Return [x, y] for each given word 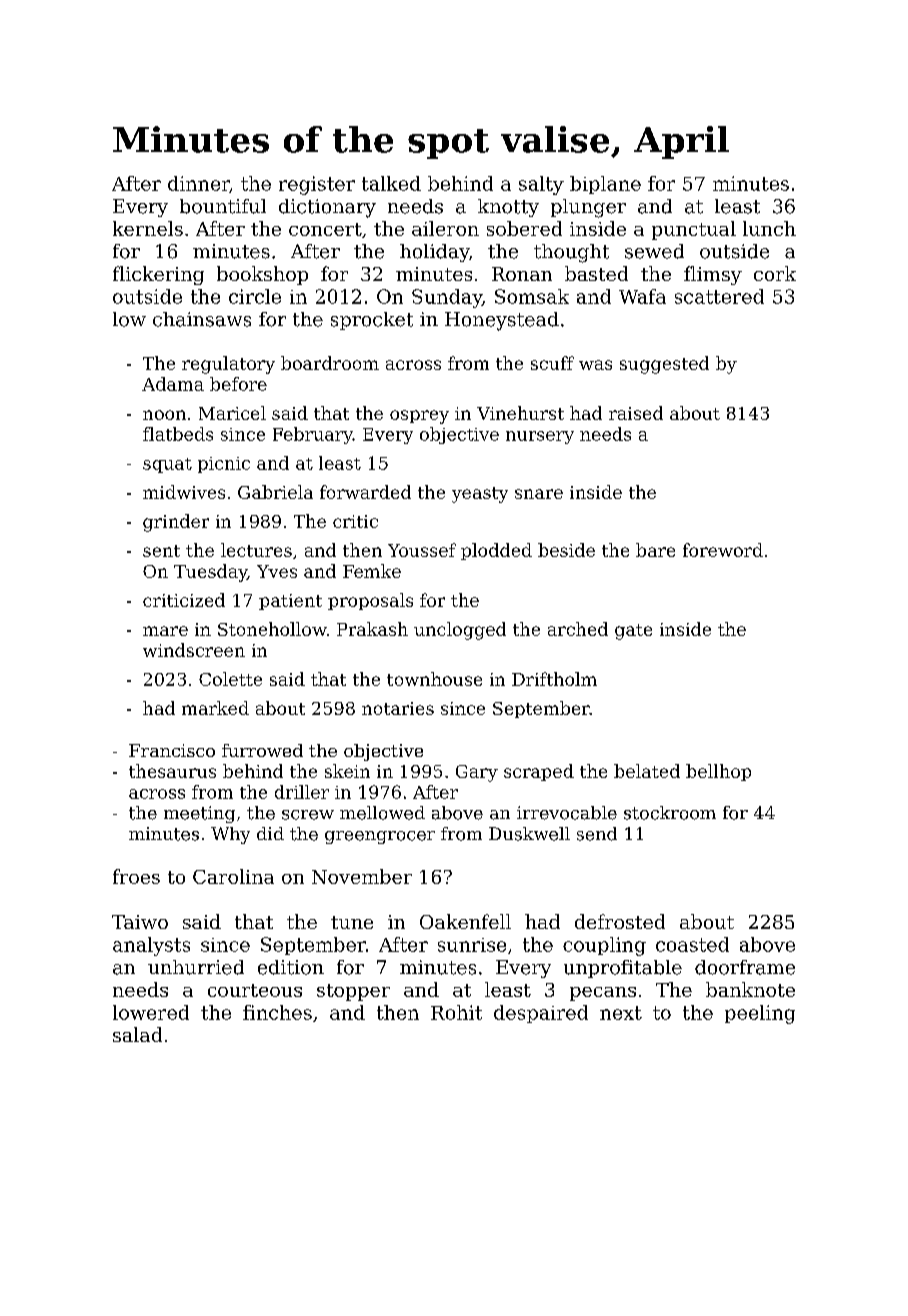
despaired [541, 1014]
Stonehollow [272, 629]
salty [541, 185]
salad [137, 1034]
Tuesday [210, 573]
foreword [723, 550]
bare [655, 550]
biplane [605, 185]
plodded [496, 551]
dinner [199, 184]
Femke [372, 571]
